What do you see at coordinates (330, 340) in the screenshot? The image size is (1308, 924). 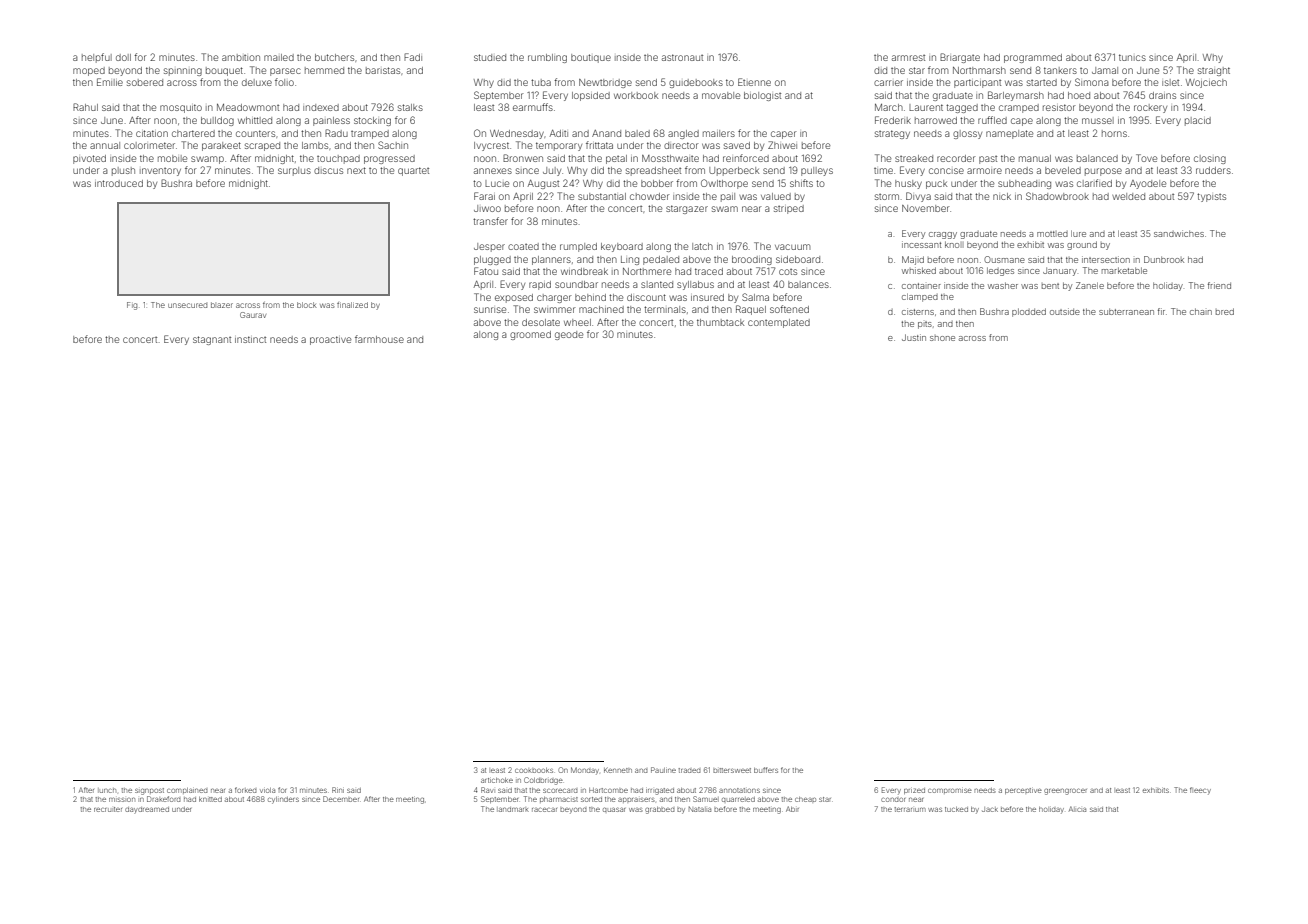 I see `proactive` at bounding box center [330, 340].
